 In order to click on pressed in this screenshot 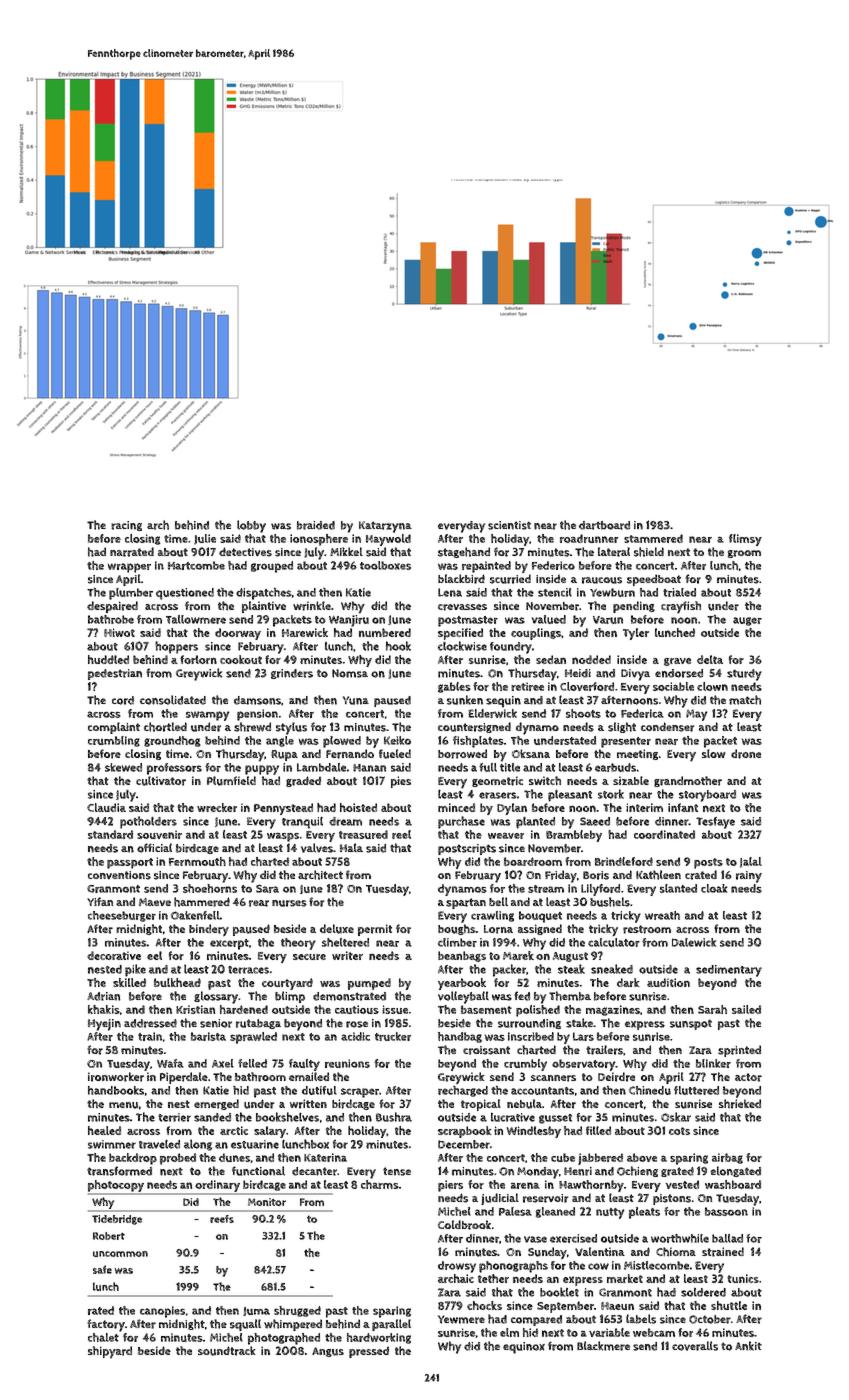, I will do `click(369, 1352)`.
